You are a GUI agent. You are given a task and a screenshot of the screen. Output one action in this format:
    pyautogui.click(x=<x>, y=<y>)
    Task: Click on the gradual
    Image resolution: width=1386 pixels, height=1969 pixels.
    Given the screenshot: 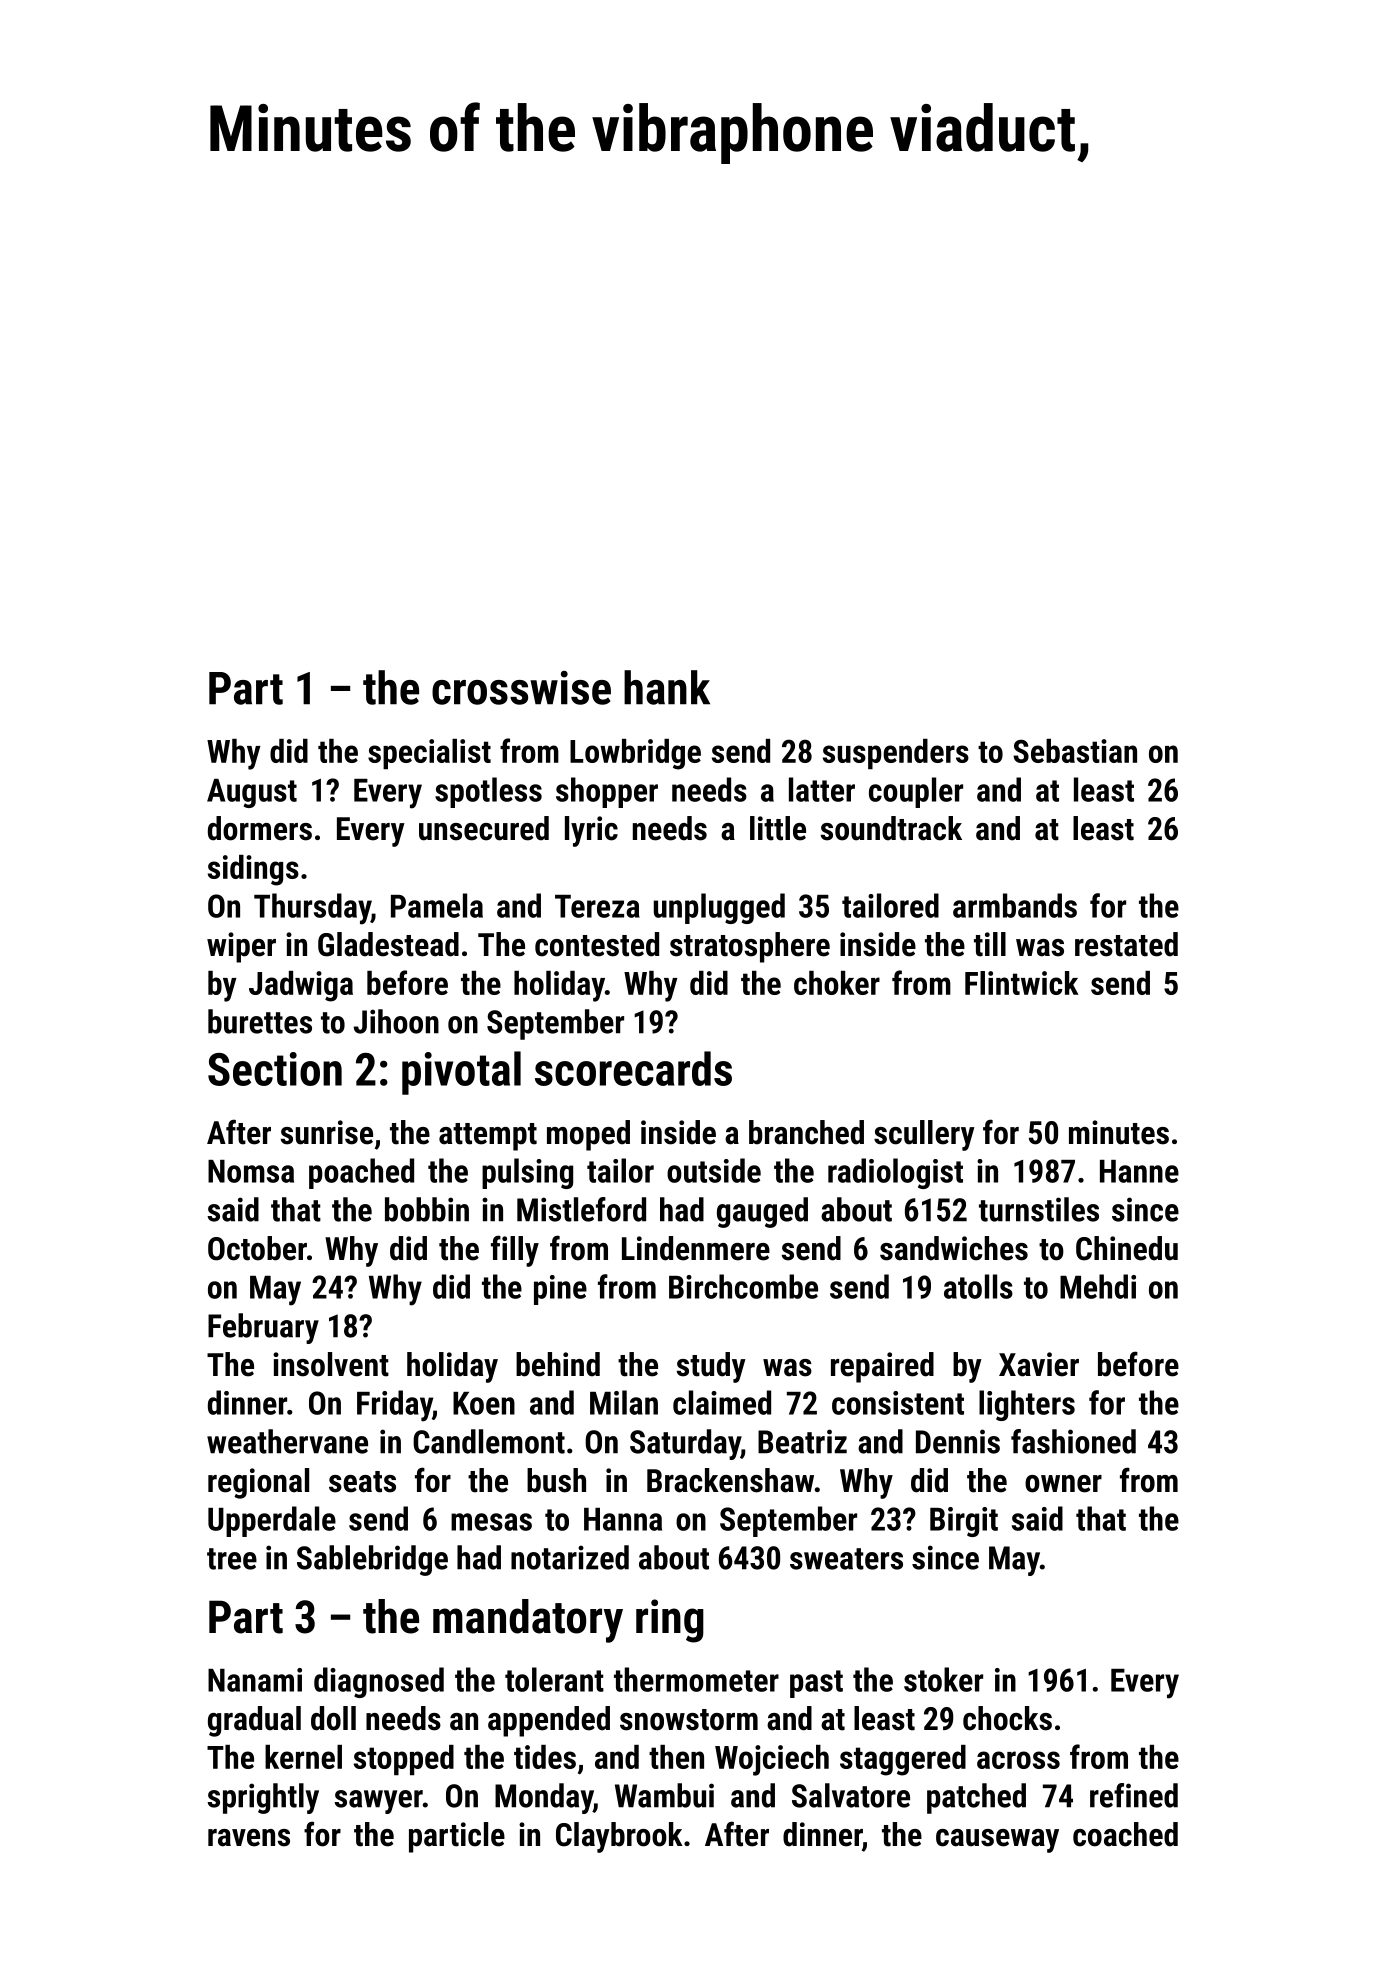 What is the action you would take?
    pyautogui.click(x=254, y=1721)
